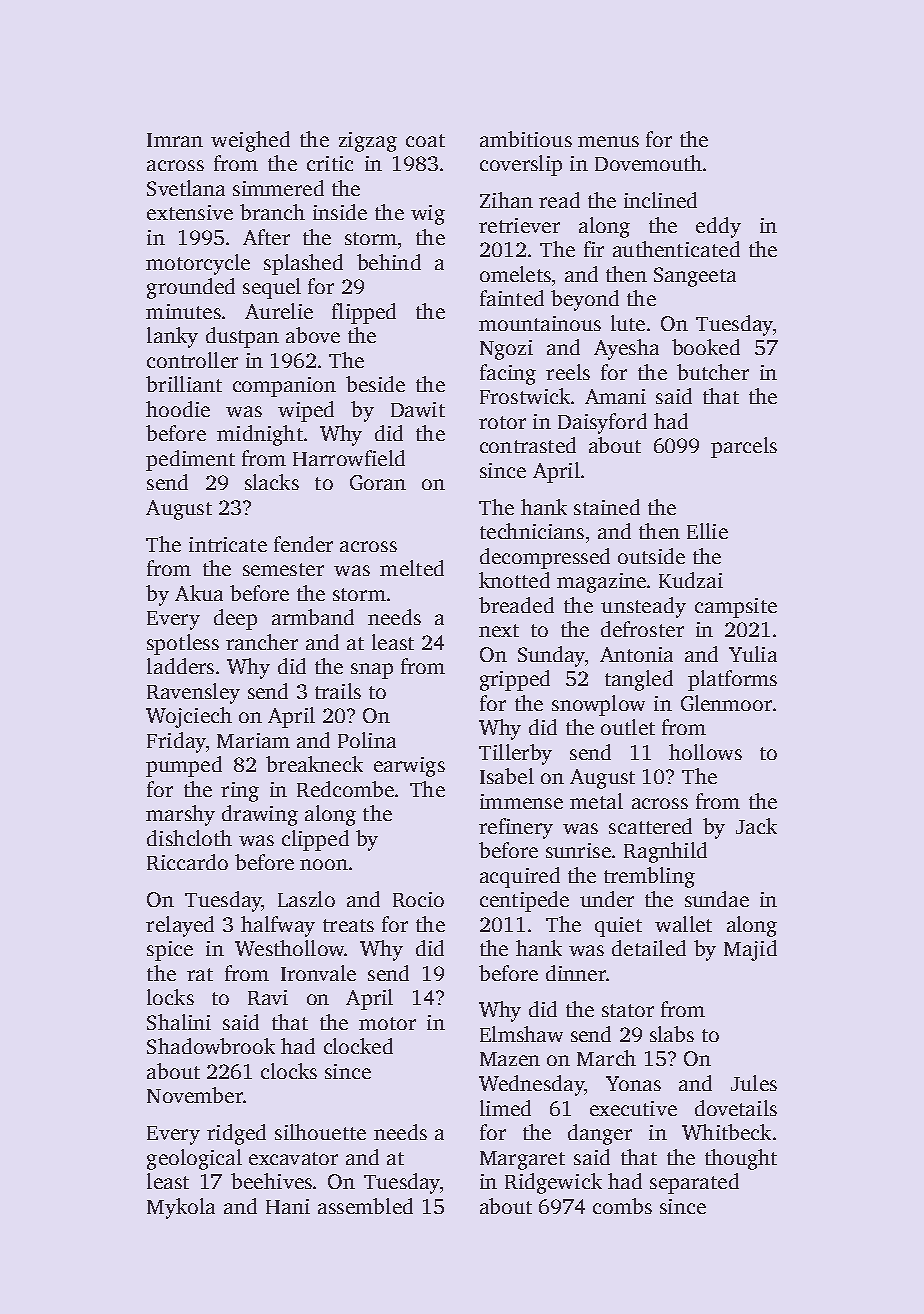  What do you see at coordinates (576, 973) in the page?
I see `dinner` at bounding box center [576, 973].
